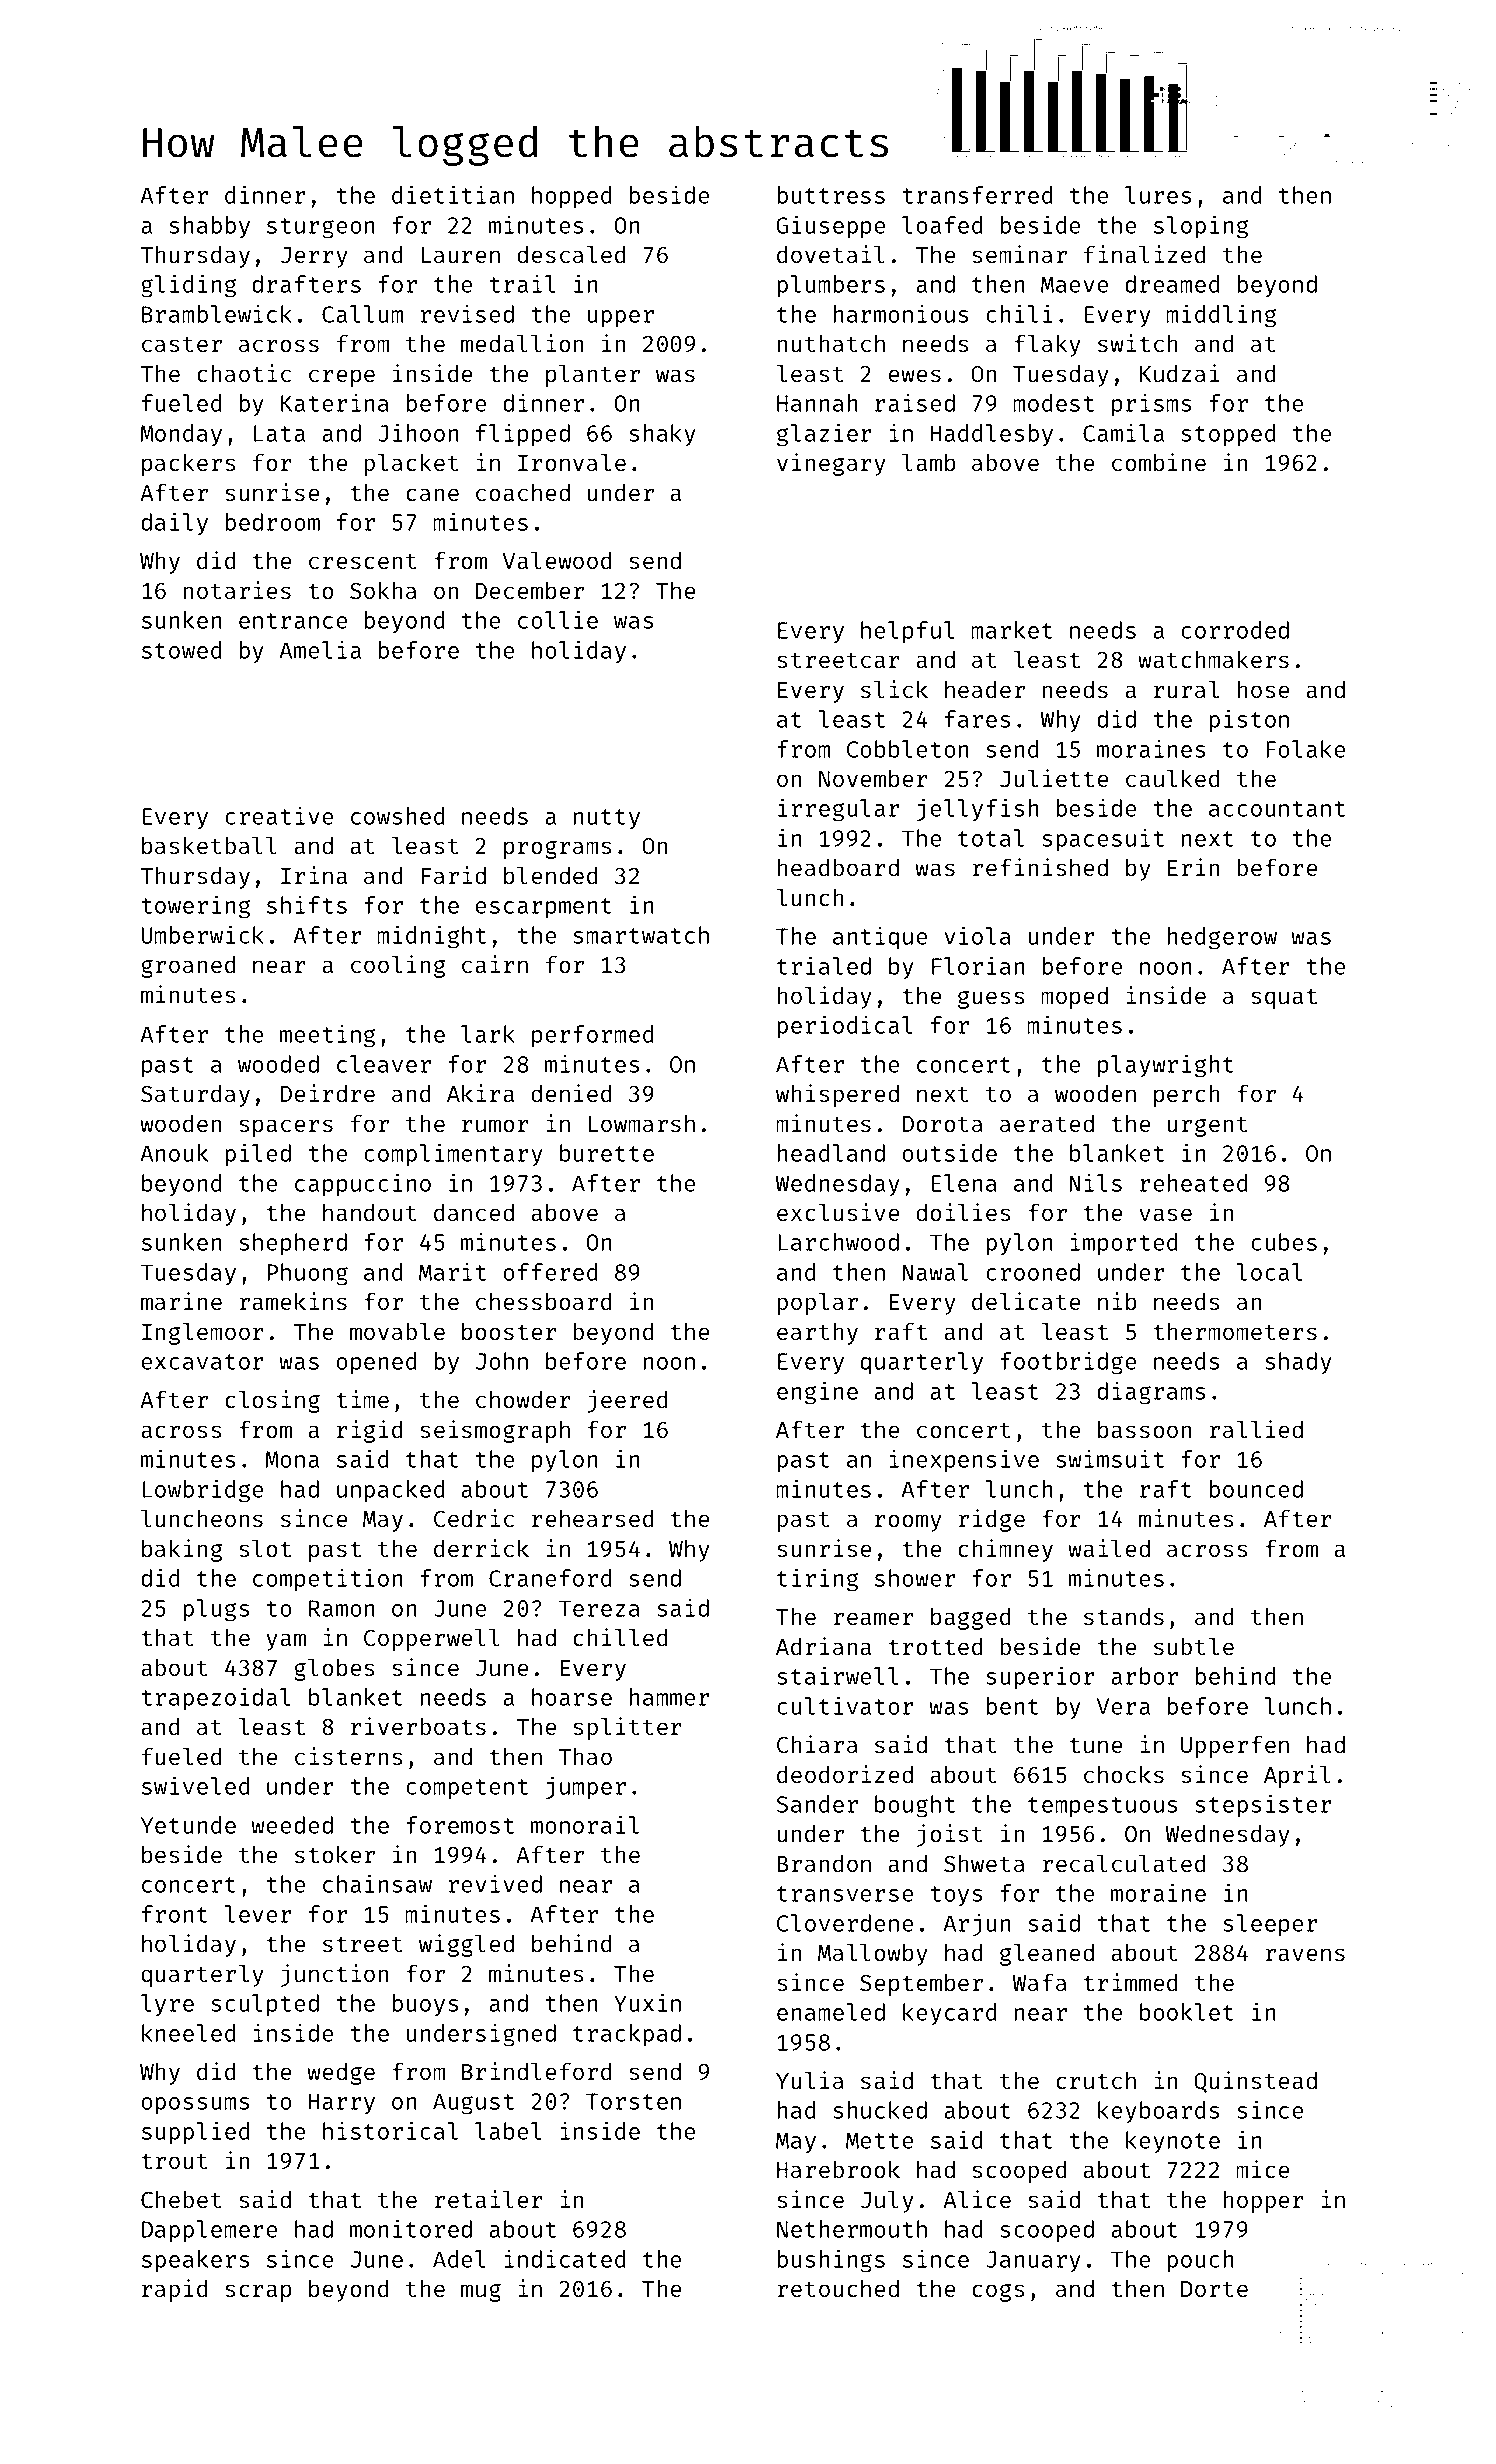  Describe the element at coordinates (397, 816) in the screenshot. I see `cowshed` at that location.
